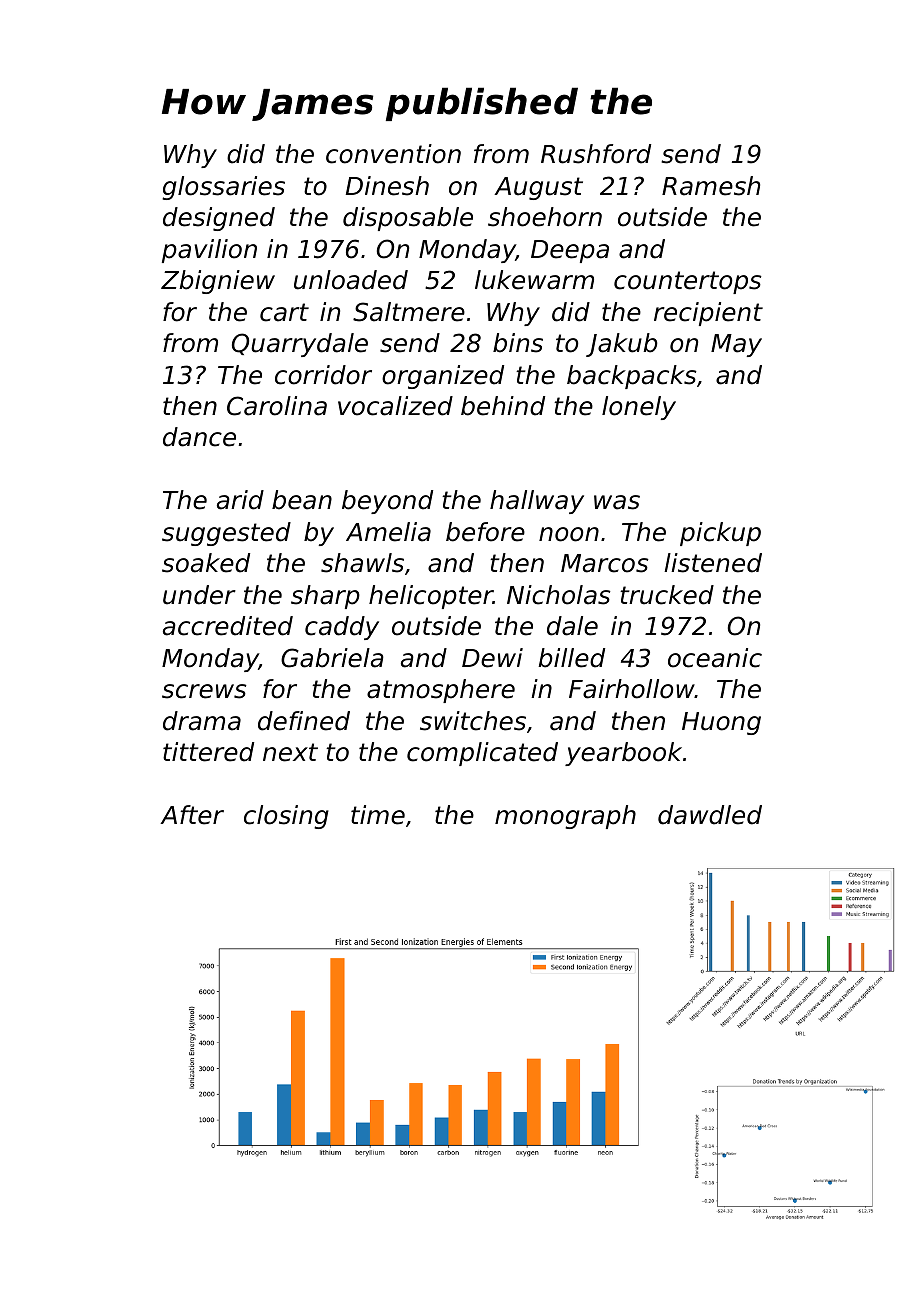  What do you see at coordinates (596, 154) in the document?
I see `Rushford` at bounding box center [596, 154].
